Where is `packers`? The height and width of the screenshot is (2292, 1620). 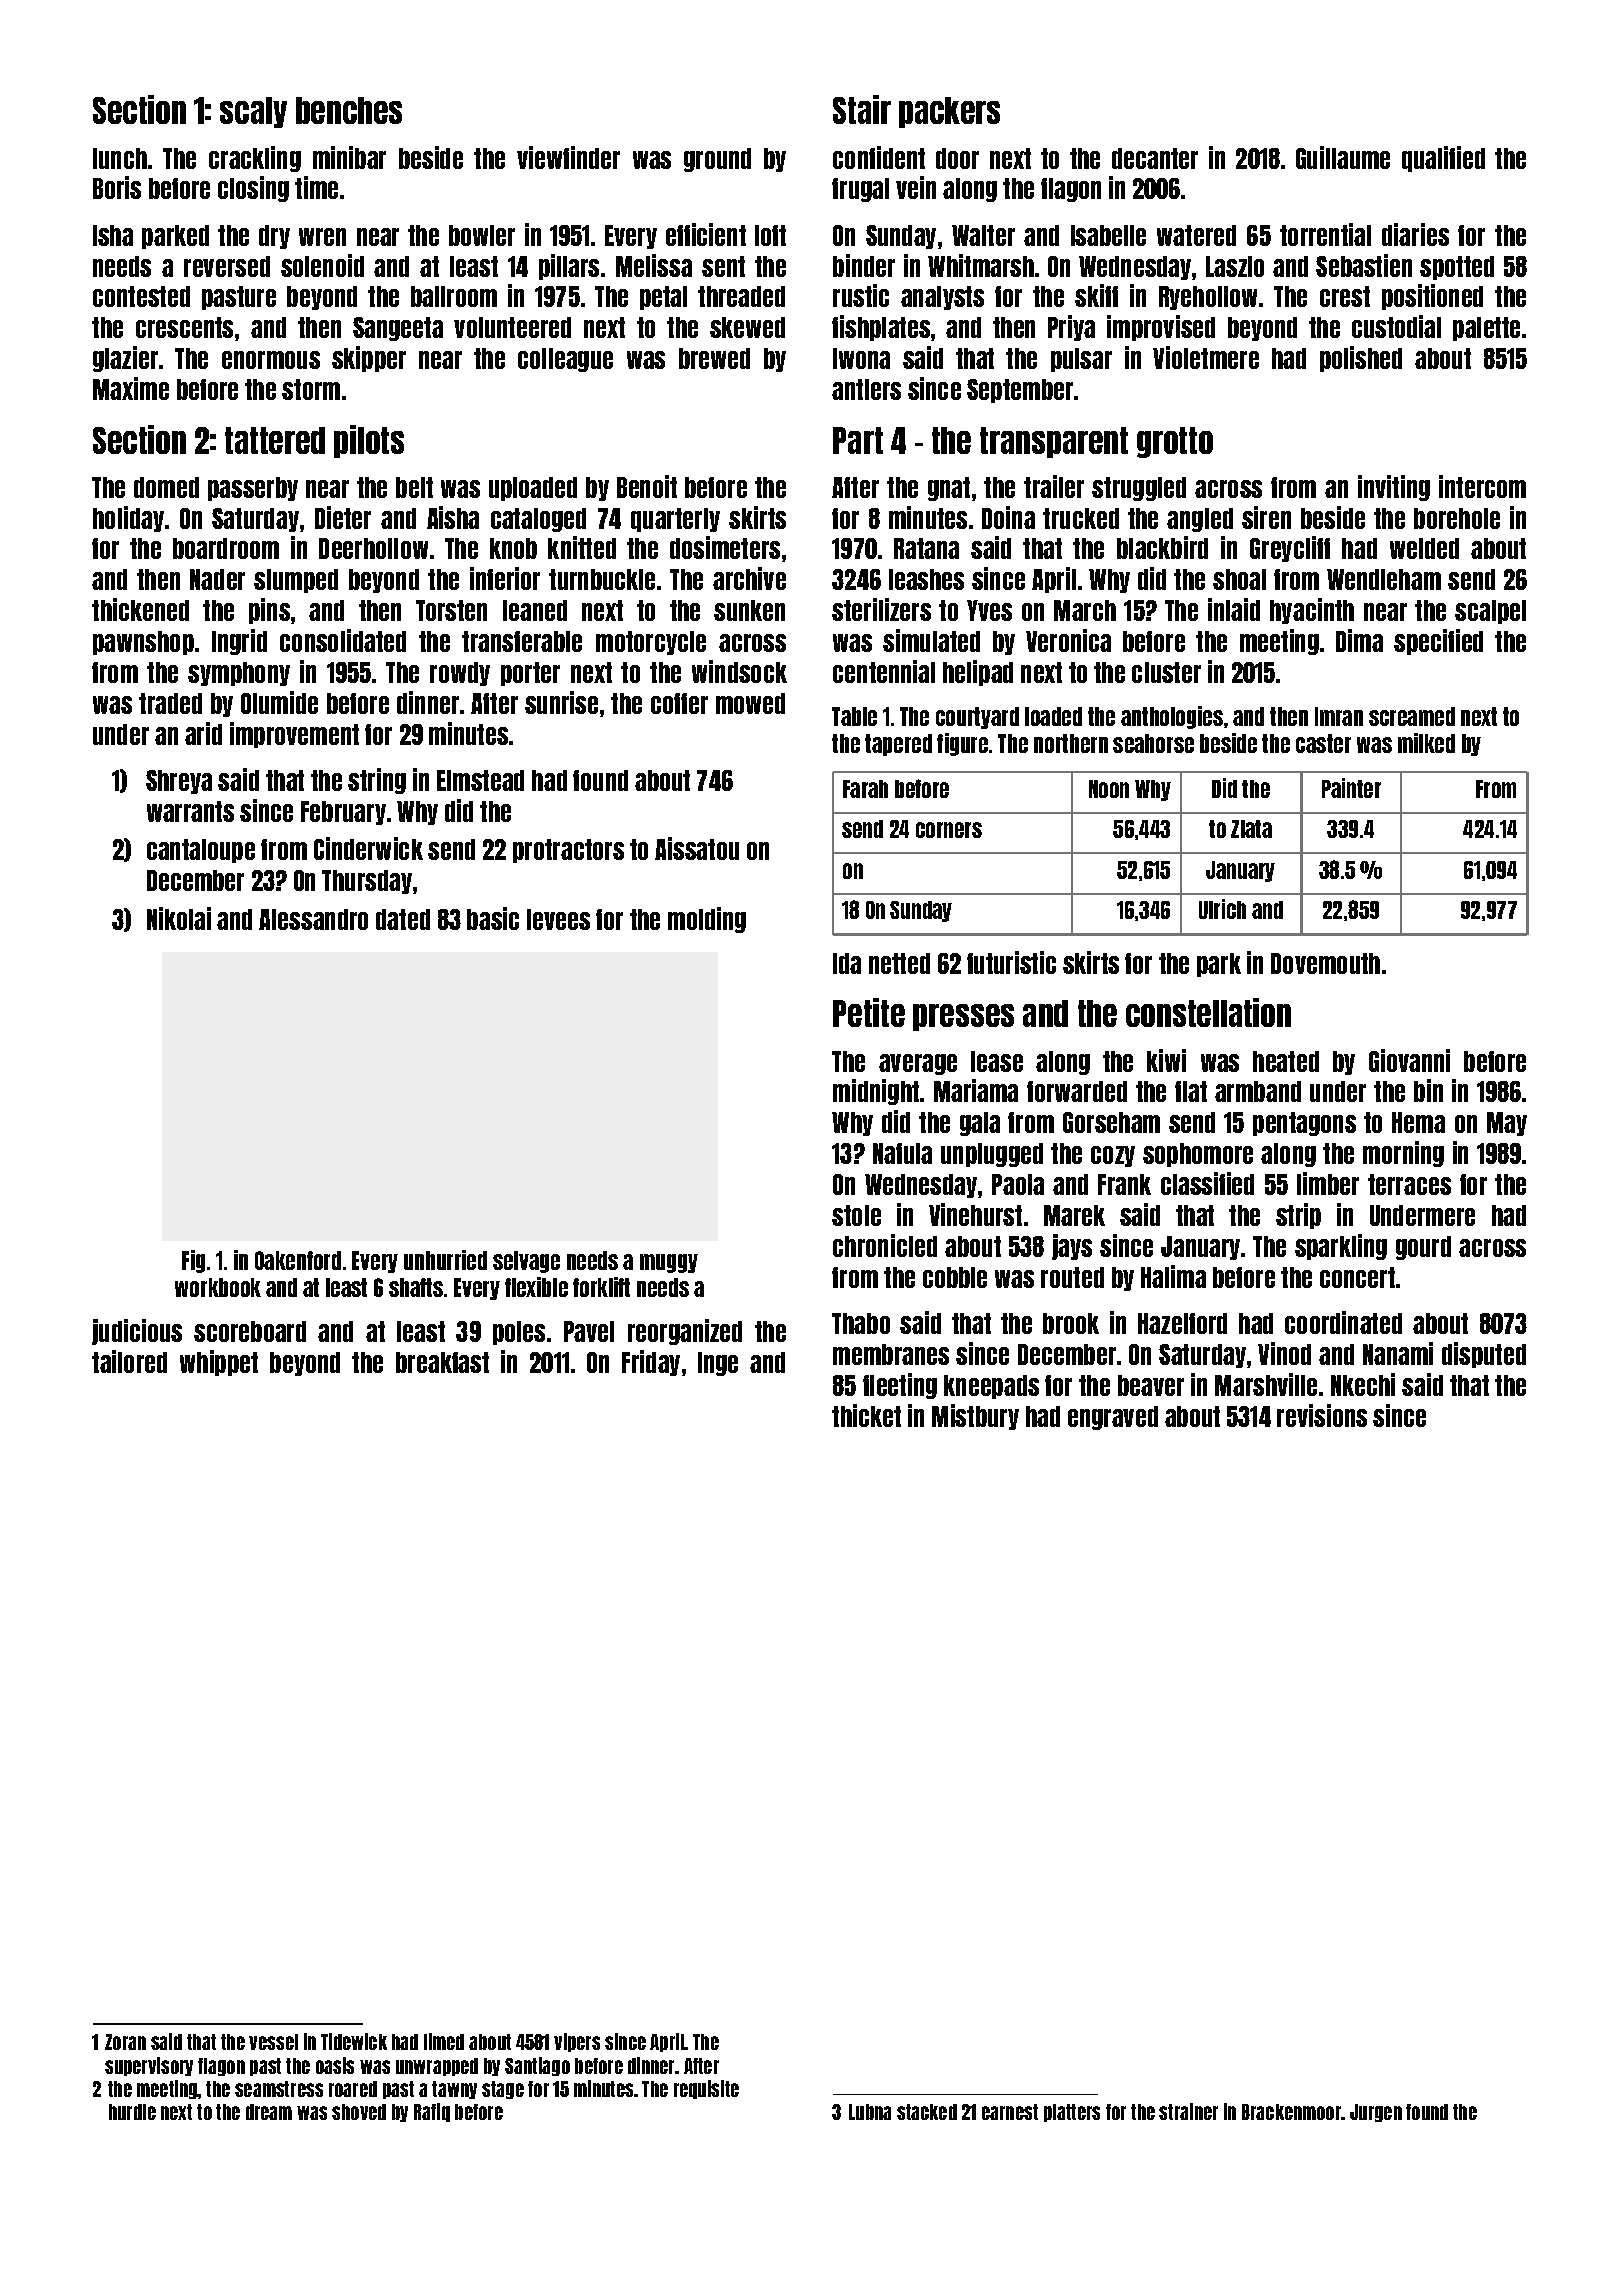
packers is located at coordinates (949, 112).
